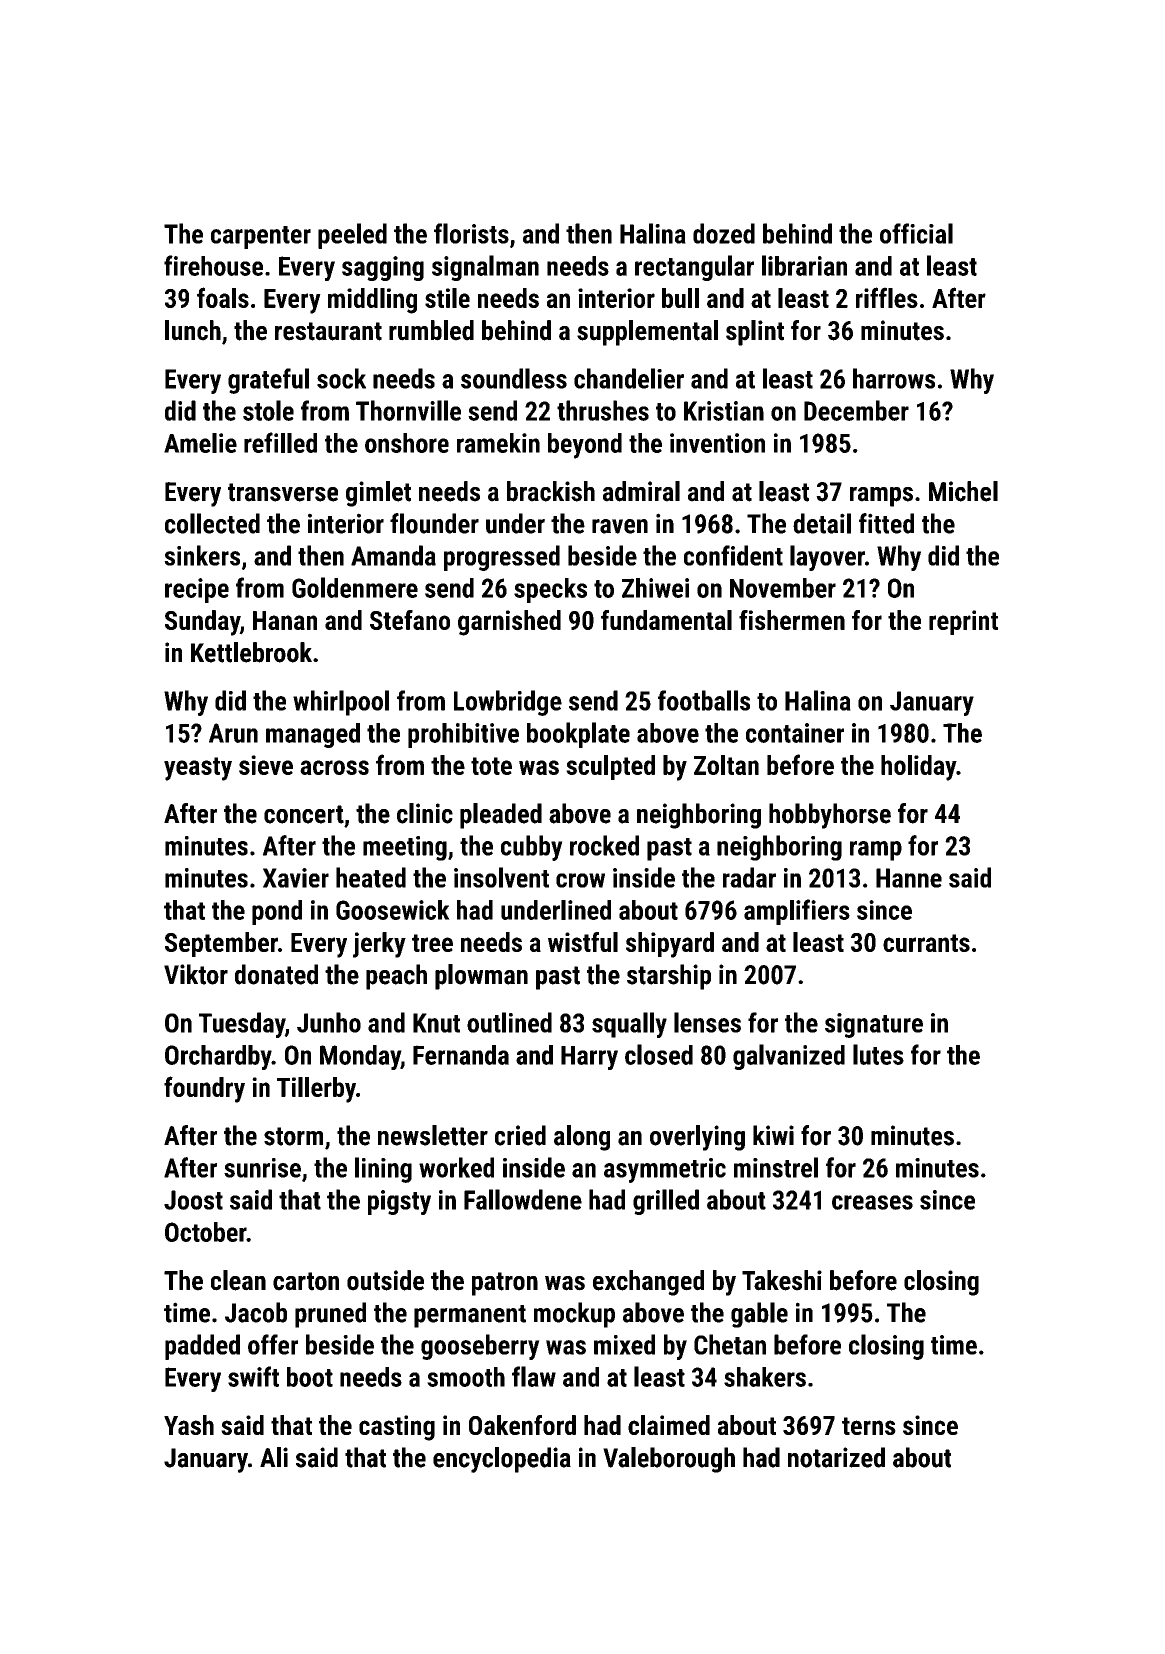  What do you see at coordinates (580, 880) in the screenshot?
I see `crow` at bounding box center [580, 880].
